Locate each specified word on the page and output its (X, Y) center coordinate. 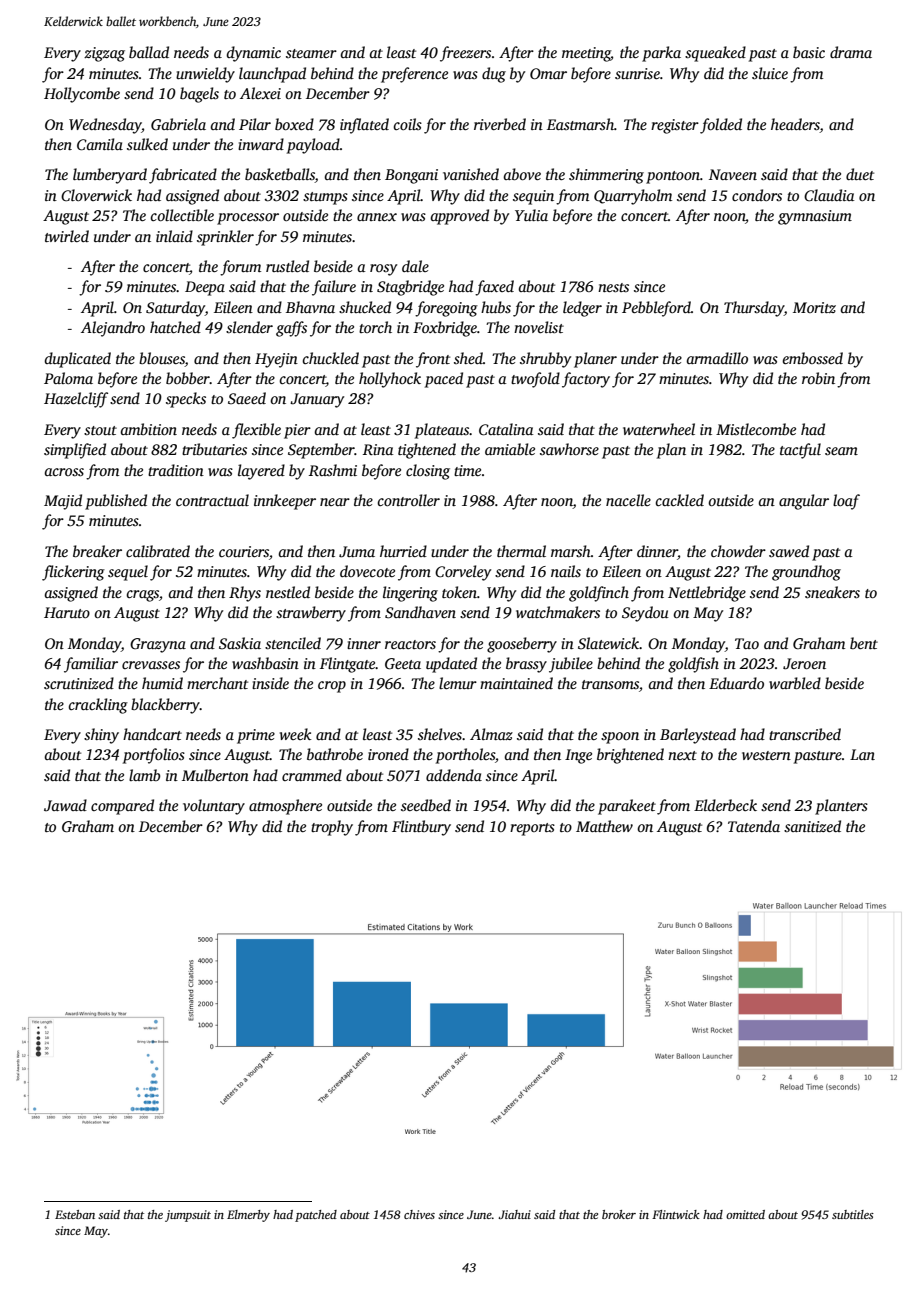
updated (451, 665)
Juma (357, 552)
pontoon (673, 177)
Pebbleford (656, 309)
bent (864, 643)
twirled (67, 236)
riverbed (500, 124)
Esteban (75, 1214)
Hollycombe (82, 95)
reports (532, 829)
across (64, 472)
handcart (152, 734)
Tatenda (754, 826)
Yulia (531, 215)
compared (122, 807)
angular (804, 502)
